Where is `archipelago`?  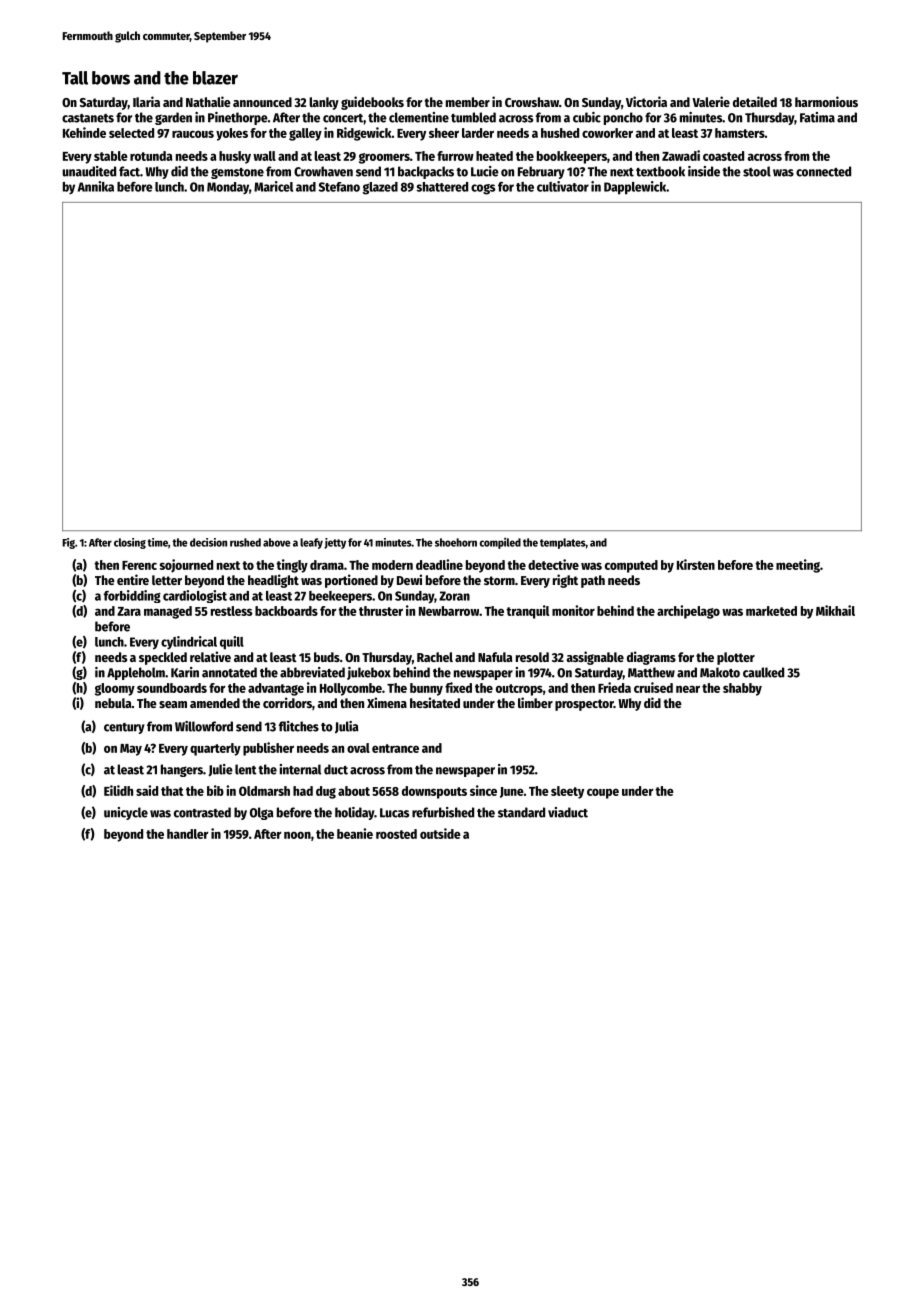
archipelago is located at coordinates (688, 612).
